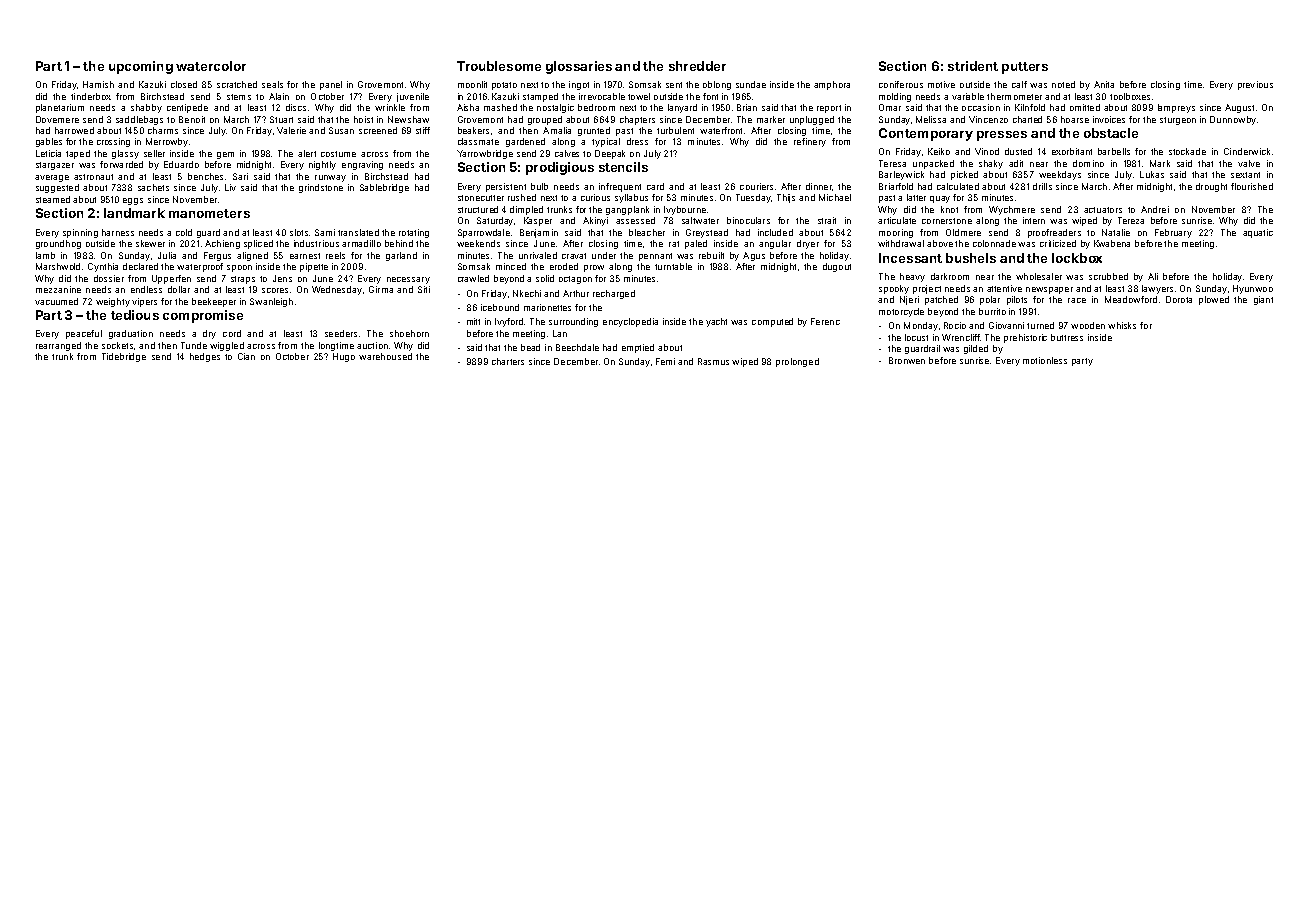 Image resolution: width=1308 pixels, height=924 pixels. Describe the element at coordinates (1045, 360) in the screenshot. I see `motionless` at that location.
